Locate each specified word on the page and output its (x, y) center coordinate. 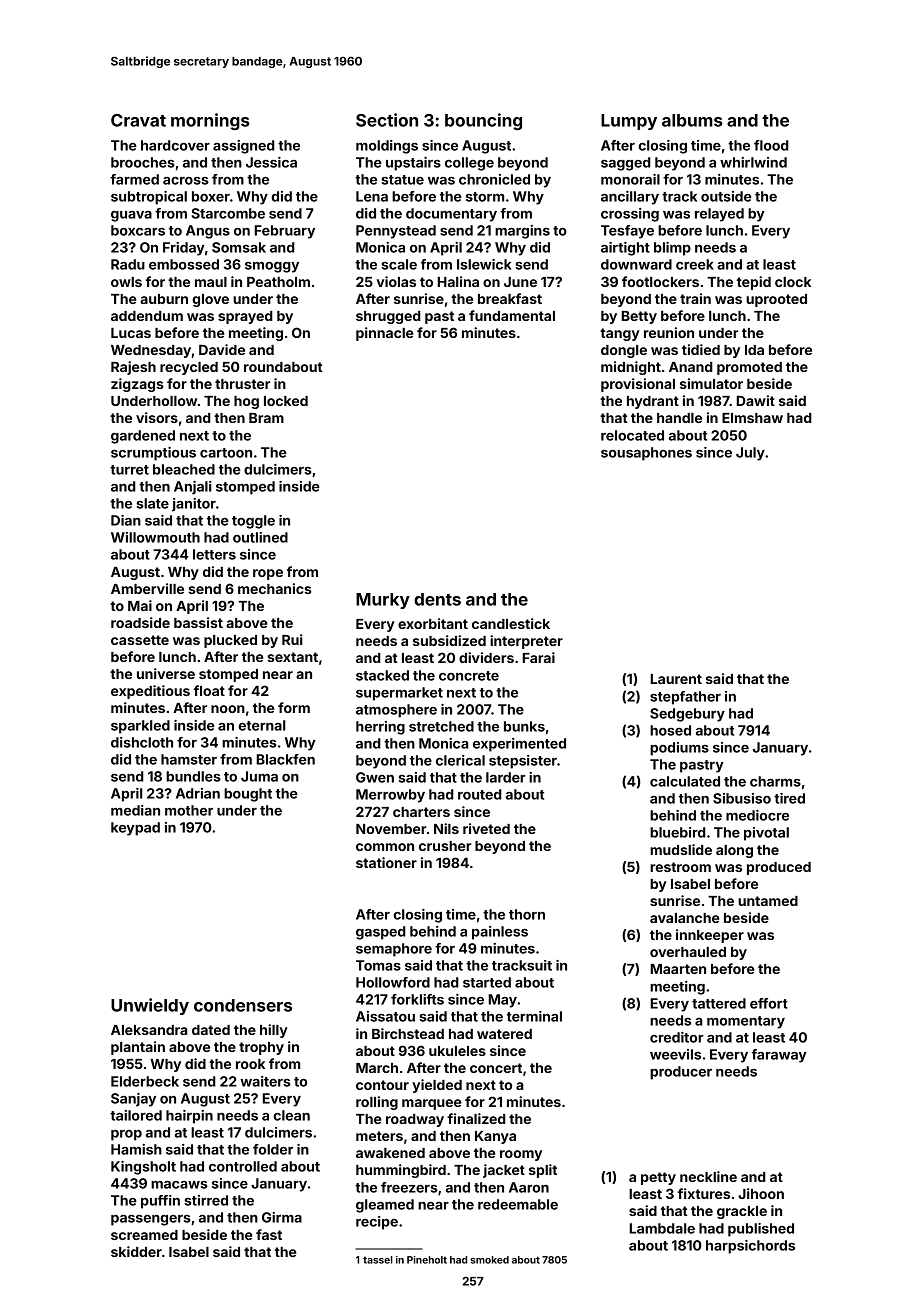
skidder (136, 1251)
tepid (754, 283)
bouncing (483, 121)
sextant (292, 657)
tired (789, 798)
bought (248, 795)
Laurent (676, 679)
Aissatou (385, 1016)
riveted (486, 828)
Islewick (484, 264)
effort (769, 1003)
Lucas (131, 333)
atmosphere (396, 711)
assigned (244, 147)
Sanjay (133, 1100)
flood (771, 145)
